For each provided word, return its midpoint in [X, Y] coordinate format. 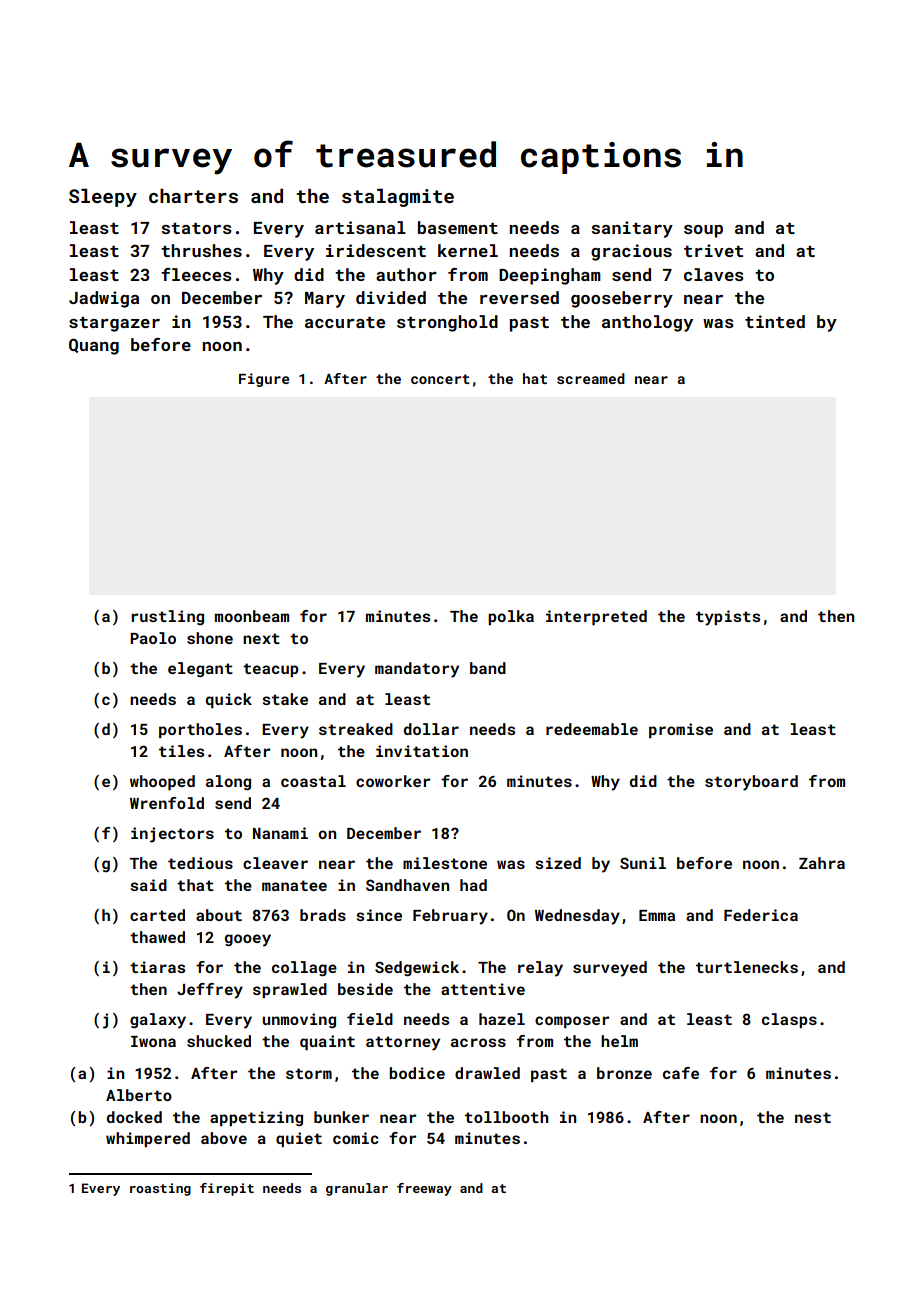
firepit [227, 1189]
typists [728, 618]
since [379, 915]
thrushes [201, 250]
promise [681, 730]
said [148, 885]
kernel [468, 250]
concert [440, 379]
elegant [200, 670]
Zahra [822, 863]
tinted [775, 321]
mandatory [417, 670]
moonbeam [252, 616]
